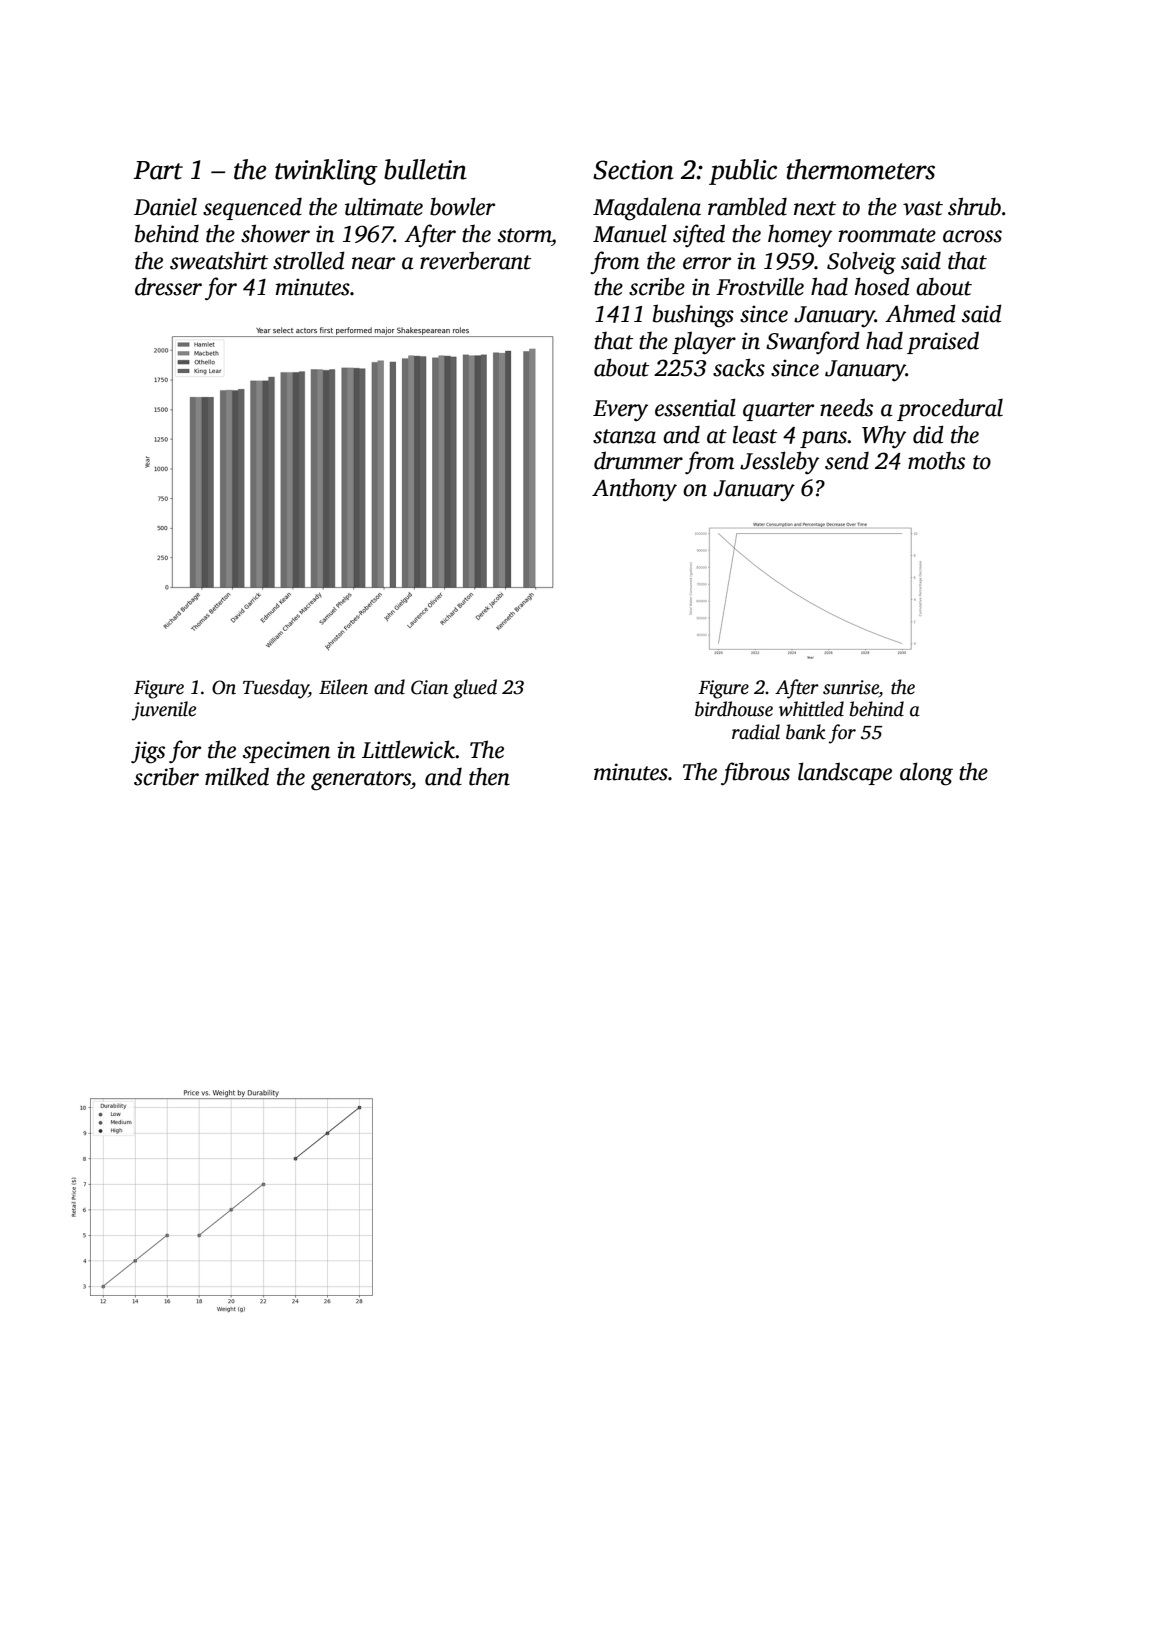 The width and height of the screenshot is (1155, 1634). What do you see at coordinates (861, 169) in the screenshot?
I see `thermometers` at bounding box center [861, 169].
